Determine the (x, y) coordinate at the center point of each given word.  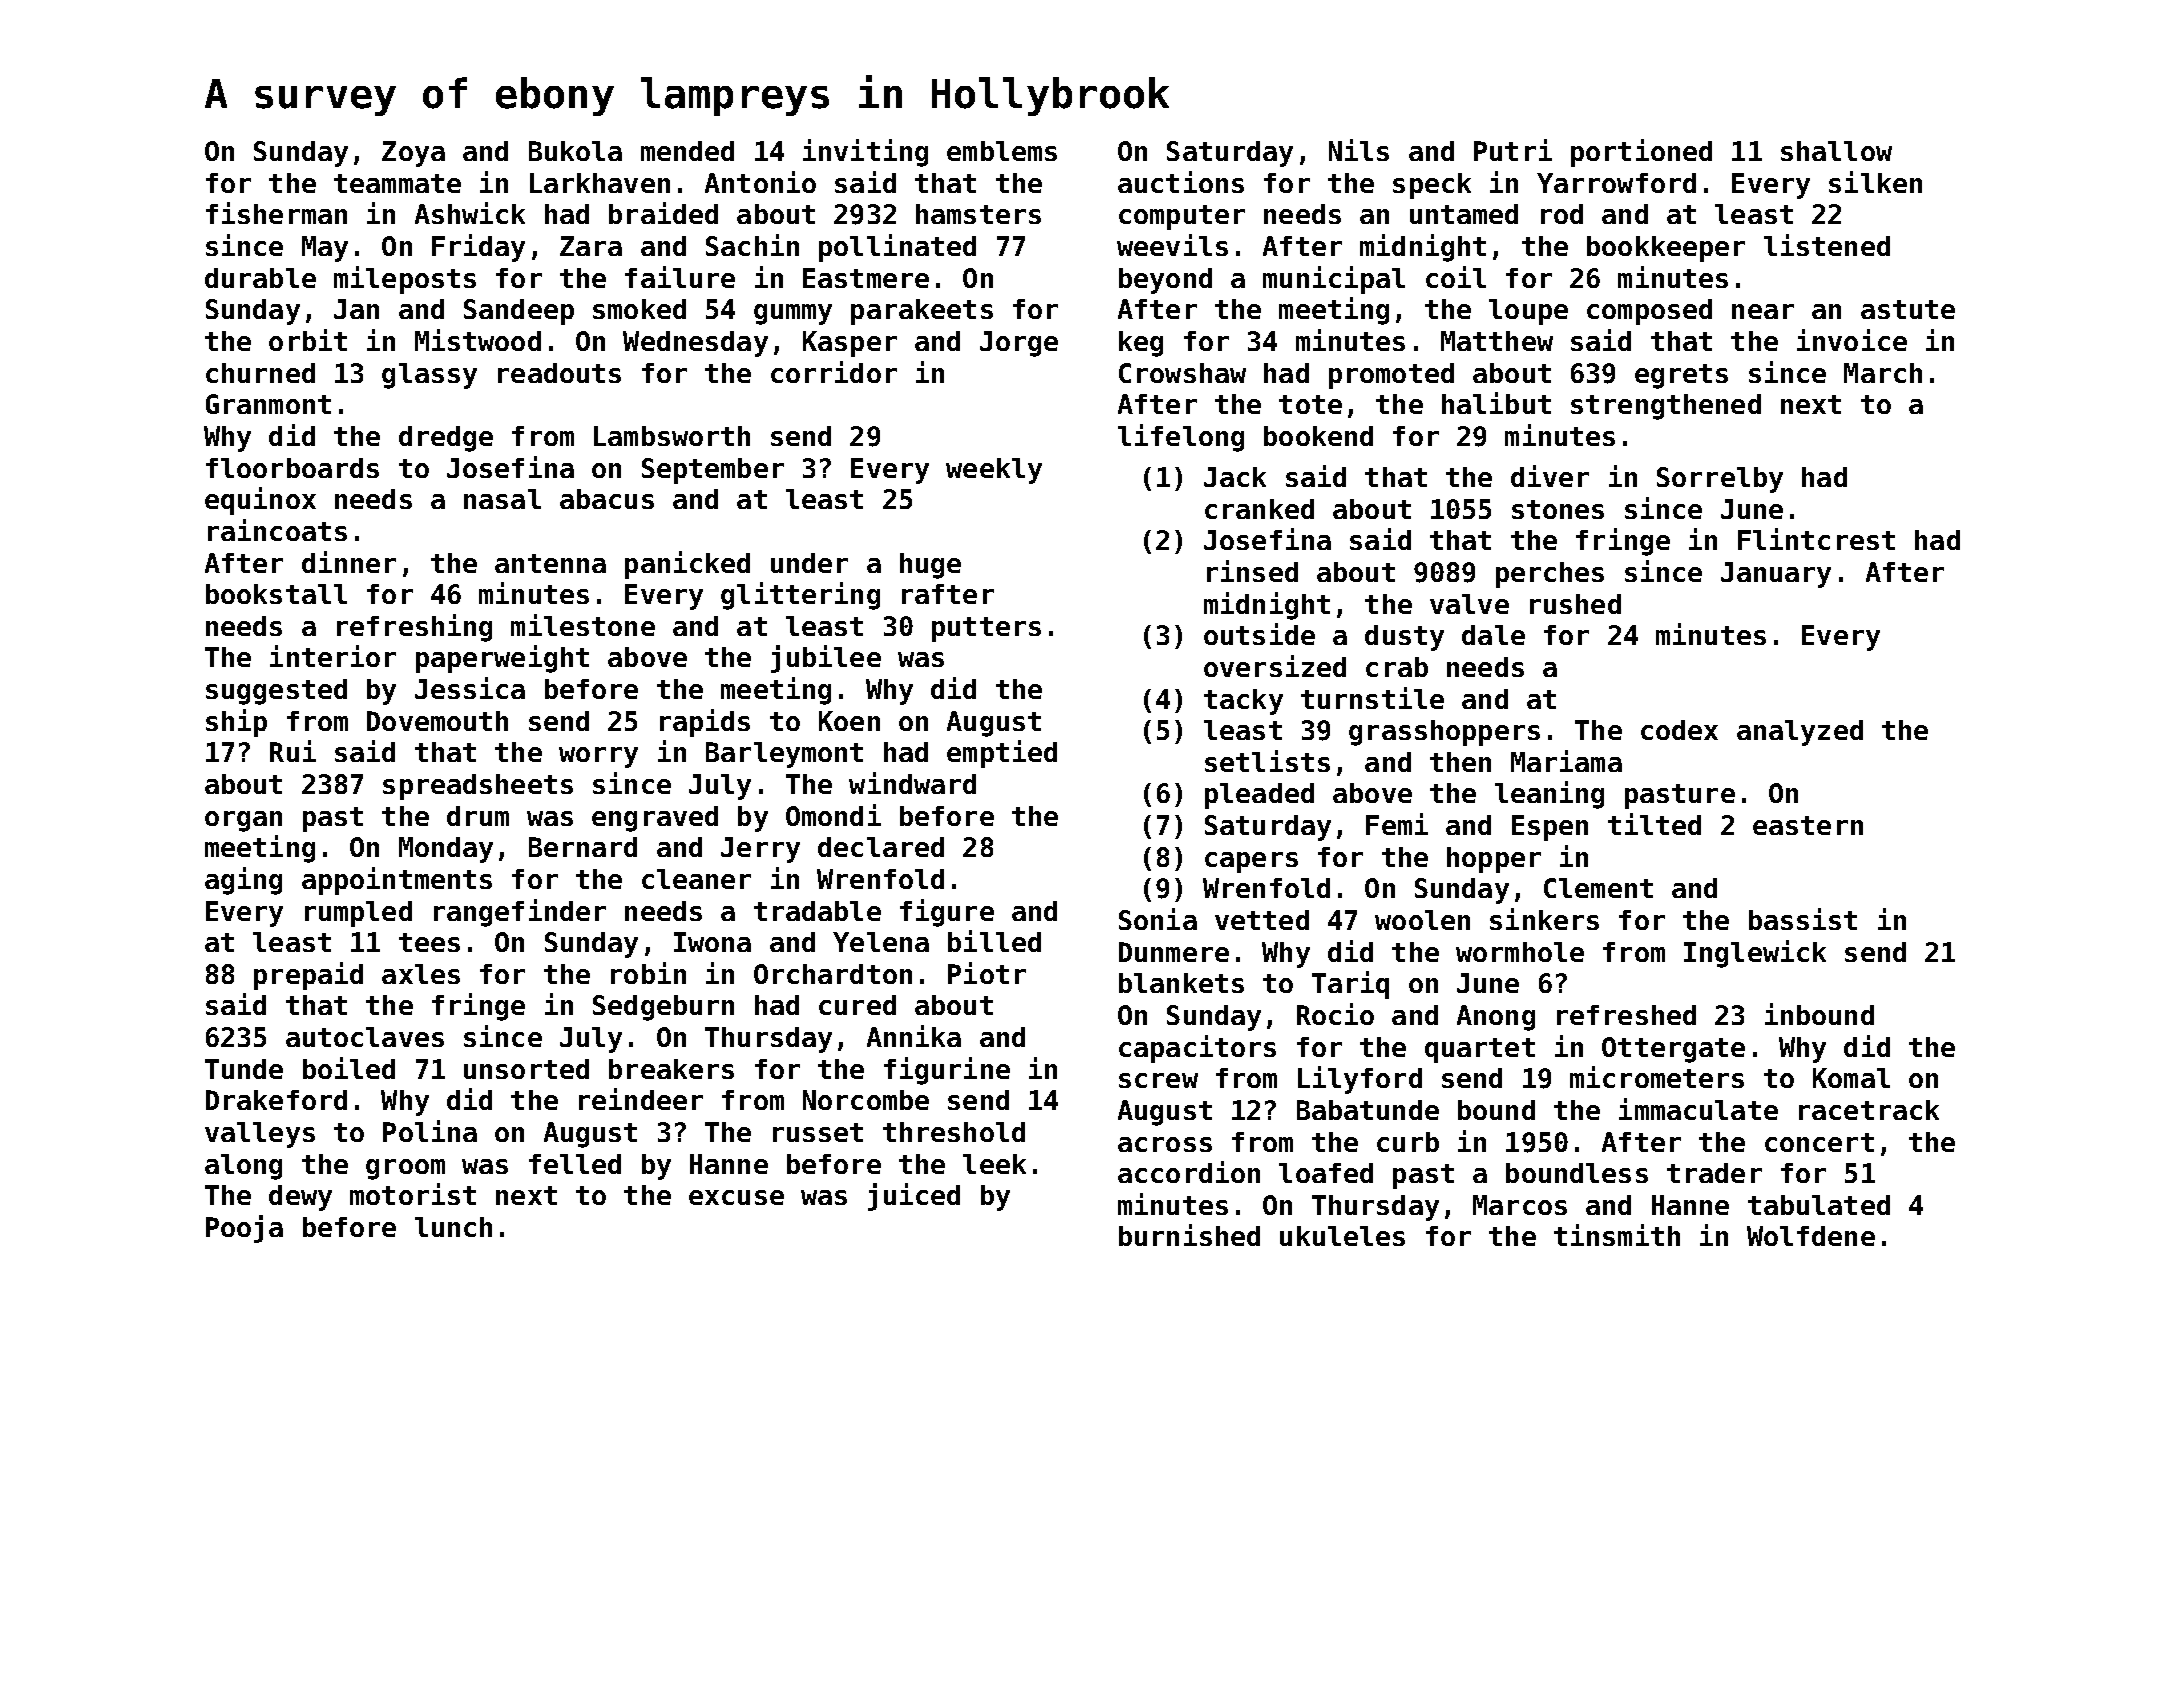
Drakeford (276, 1100)
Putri (1513, 150)
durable (260, 278)
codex (1679, 730)
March (1883, 373)
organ (243, 821)
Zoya (413, 154)
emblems (1002, 151)
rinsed (1252, 571)
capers (1251, 862)
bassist (1803, 919)
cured (857, 1005)
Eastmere (866, 278)
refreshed (1626, 1015)
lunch (453, 1227)
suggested (276, 692)
